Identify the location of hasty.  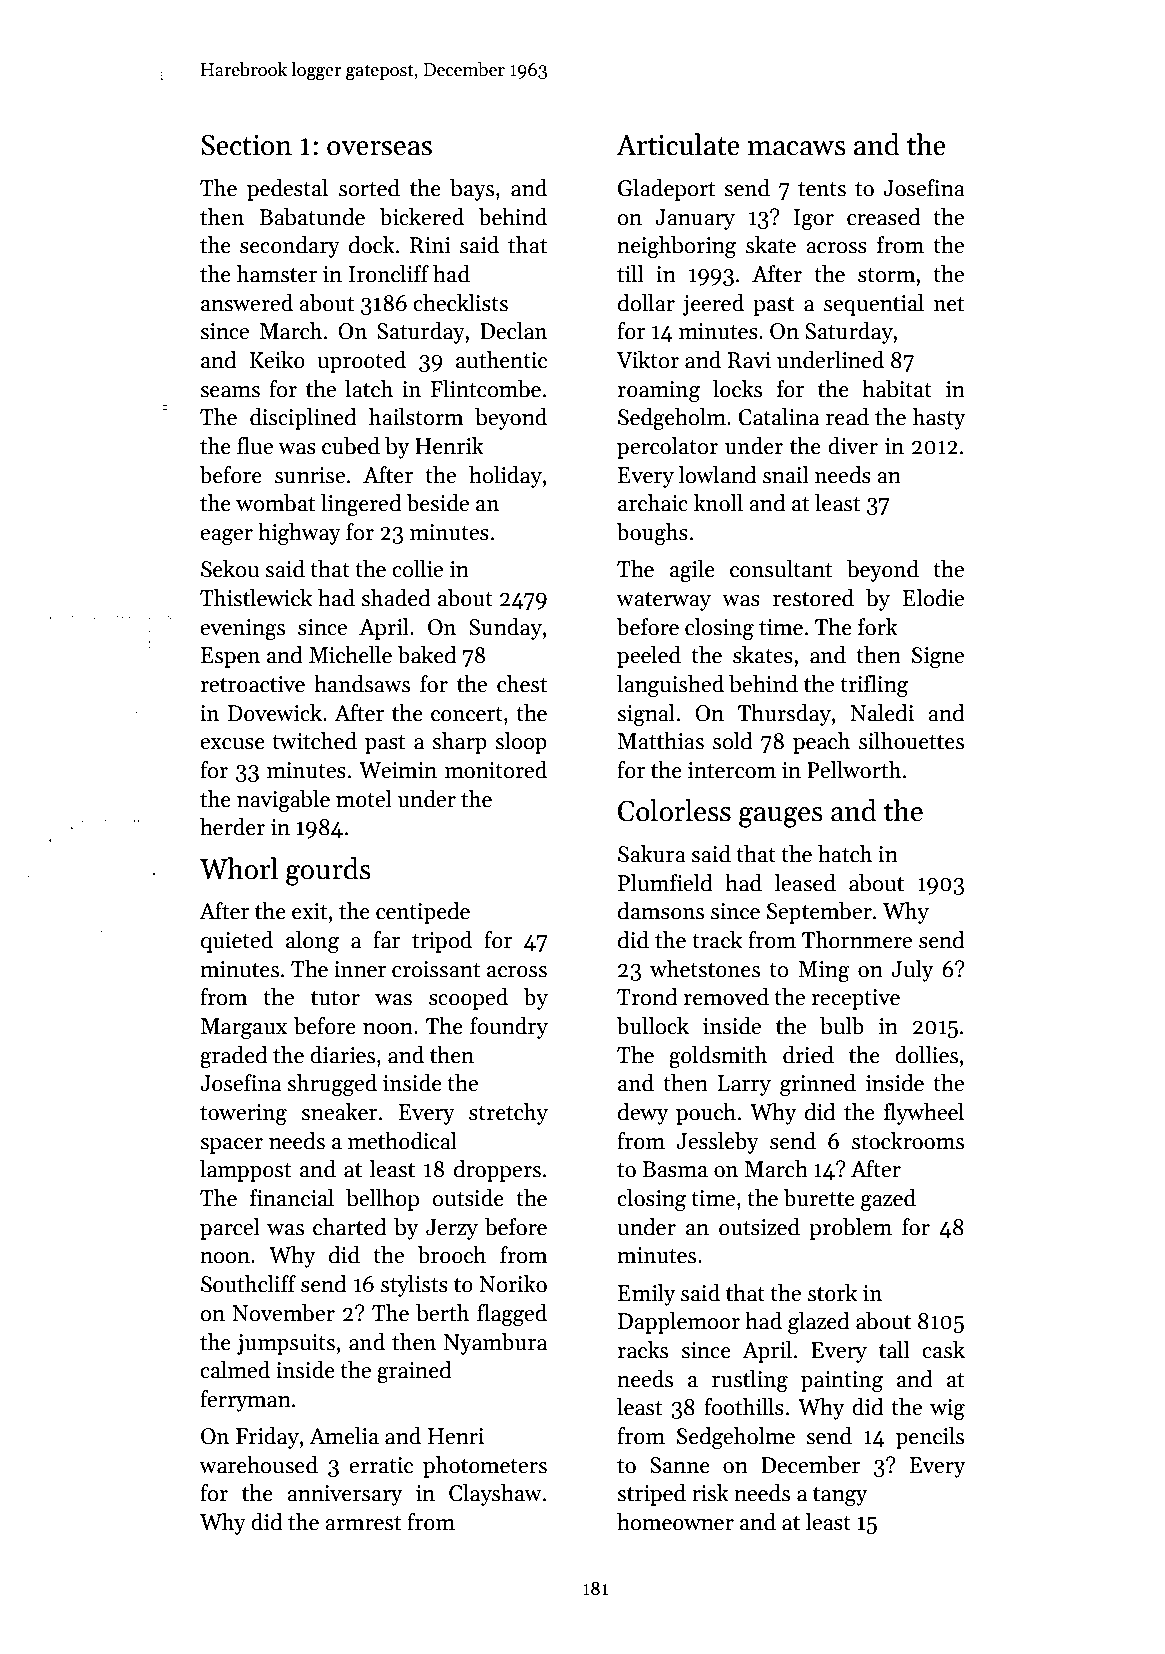
(939, 419).
